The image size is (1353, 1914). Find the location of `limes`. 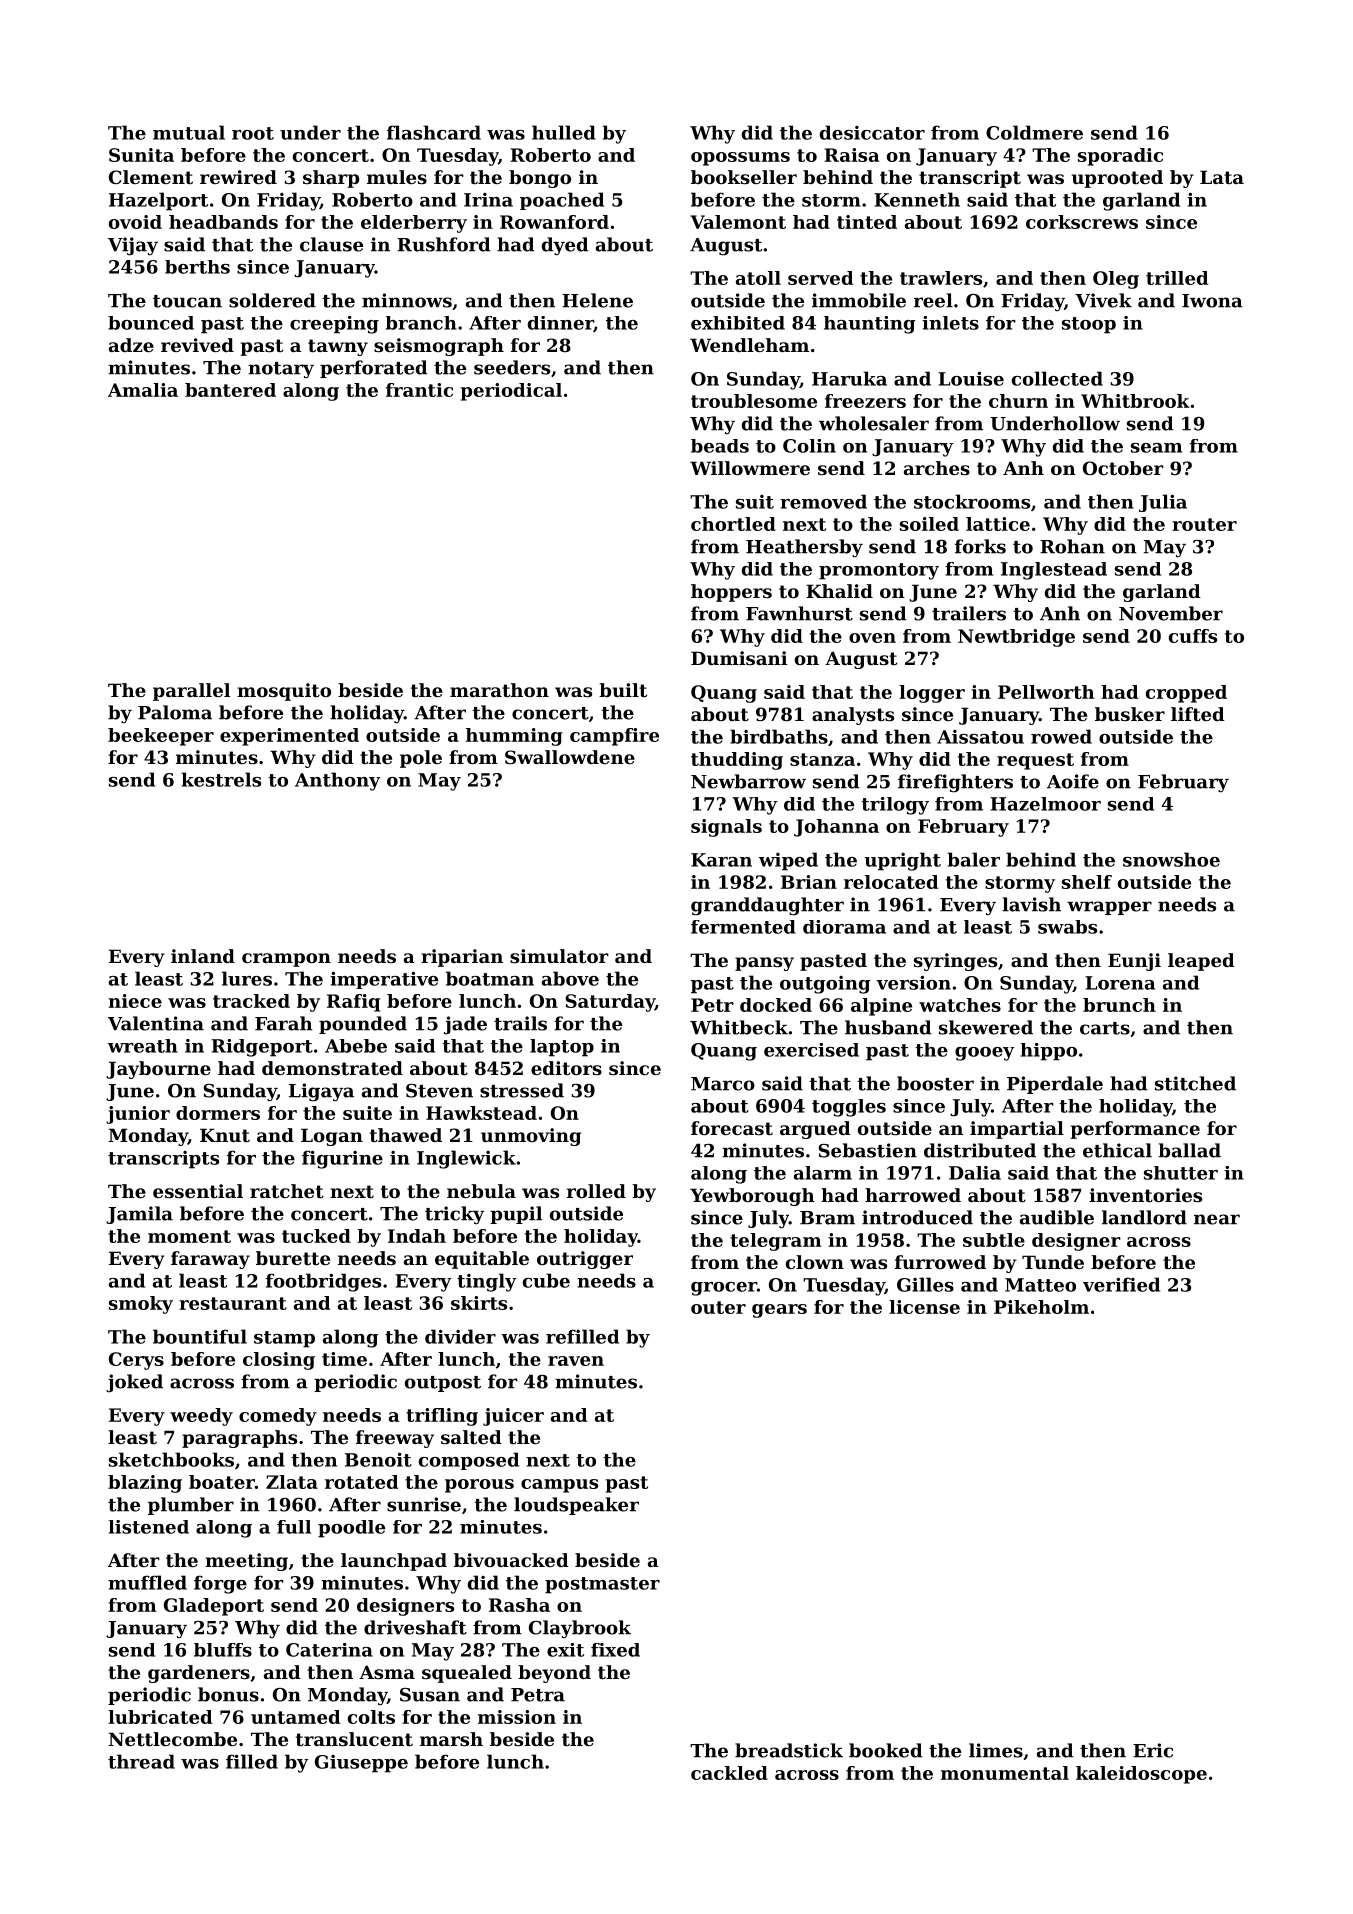

limes is located at coordinates (996, 1750).
